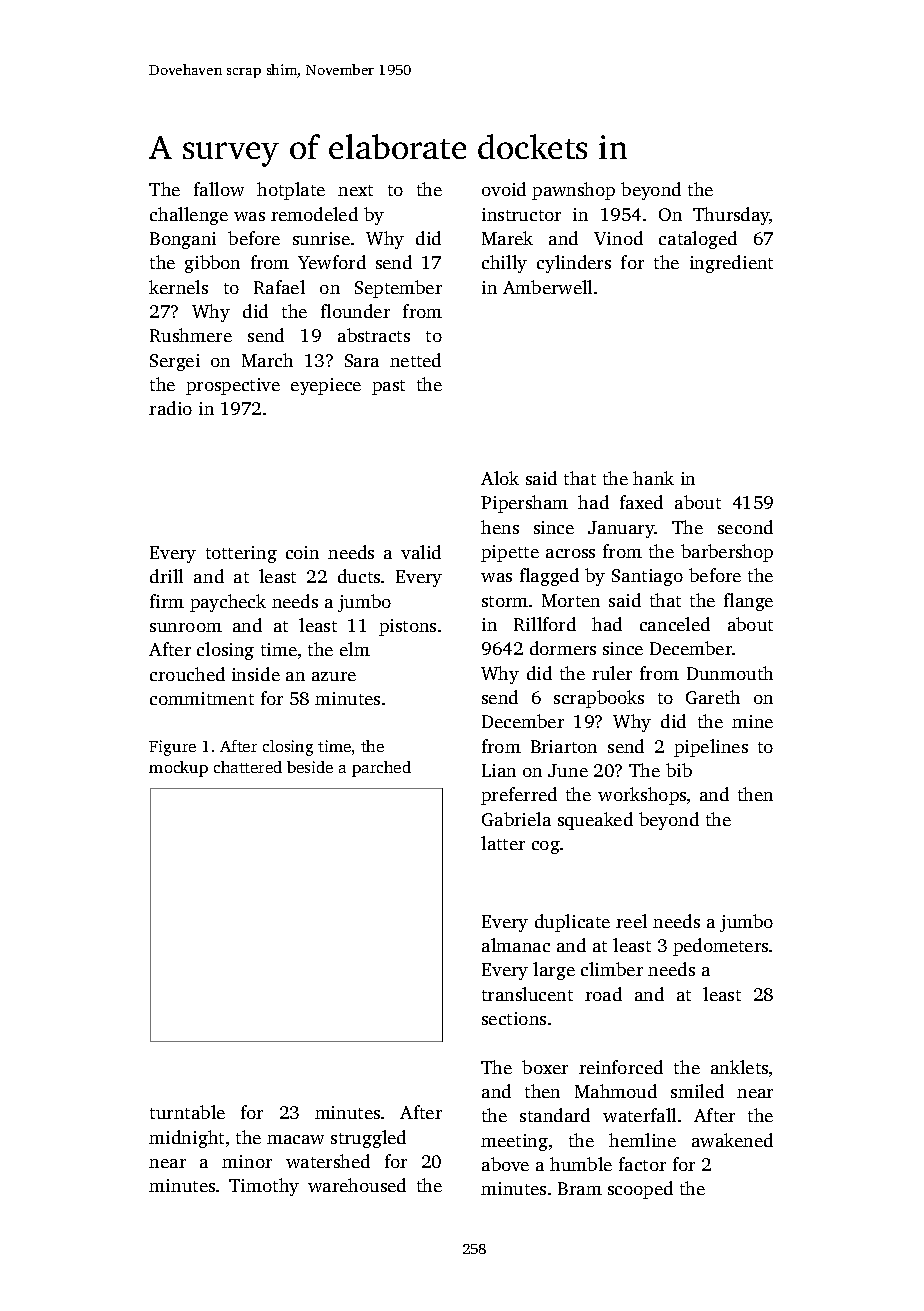  Describe the element at coordinates (631, 921) in the screenshot. I see `reel` at that location.
